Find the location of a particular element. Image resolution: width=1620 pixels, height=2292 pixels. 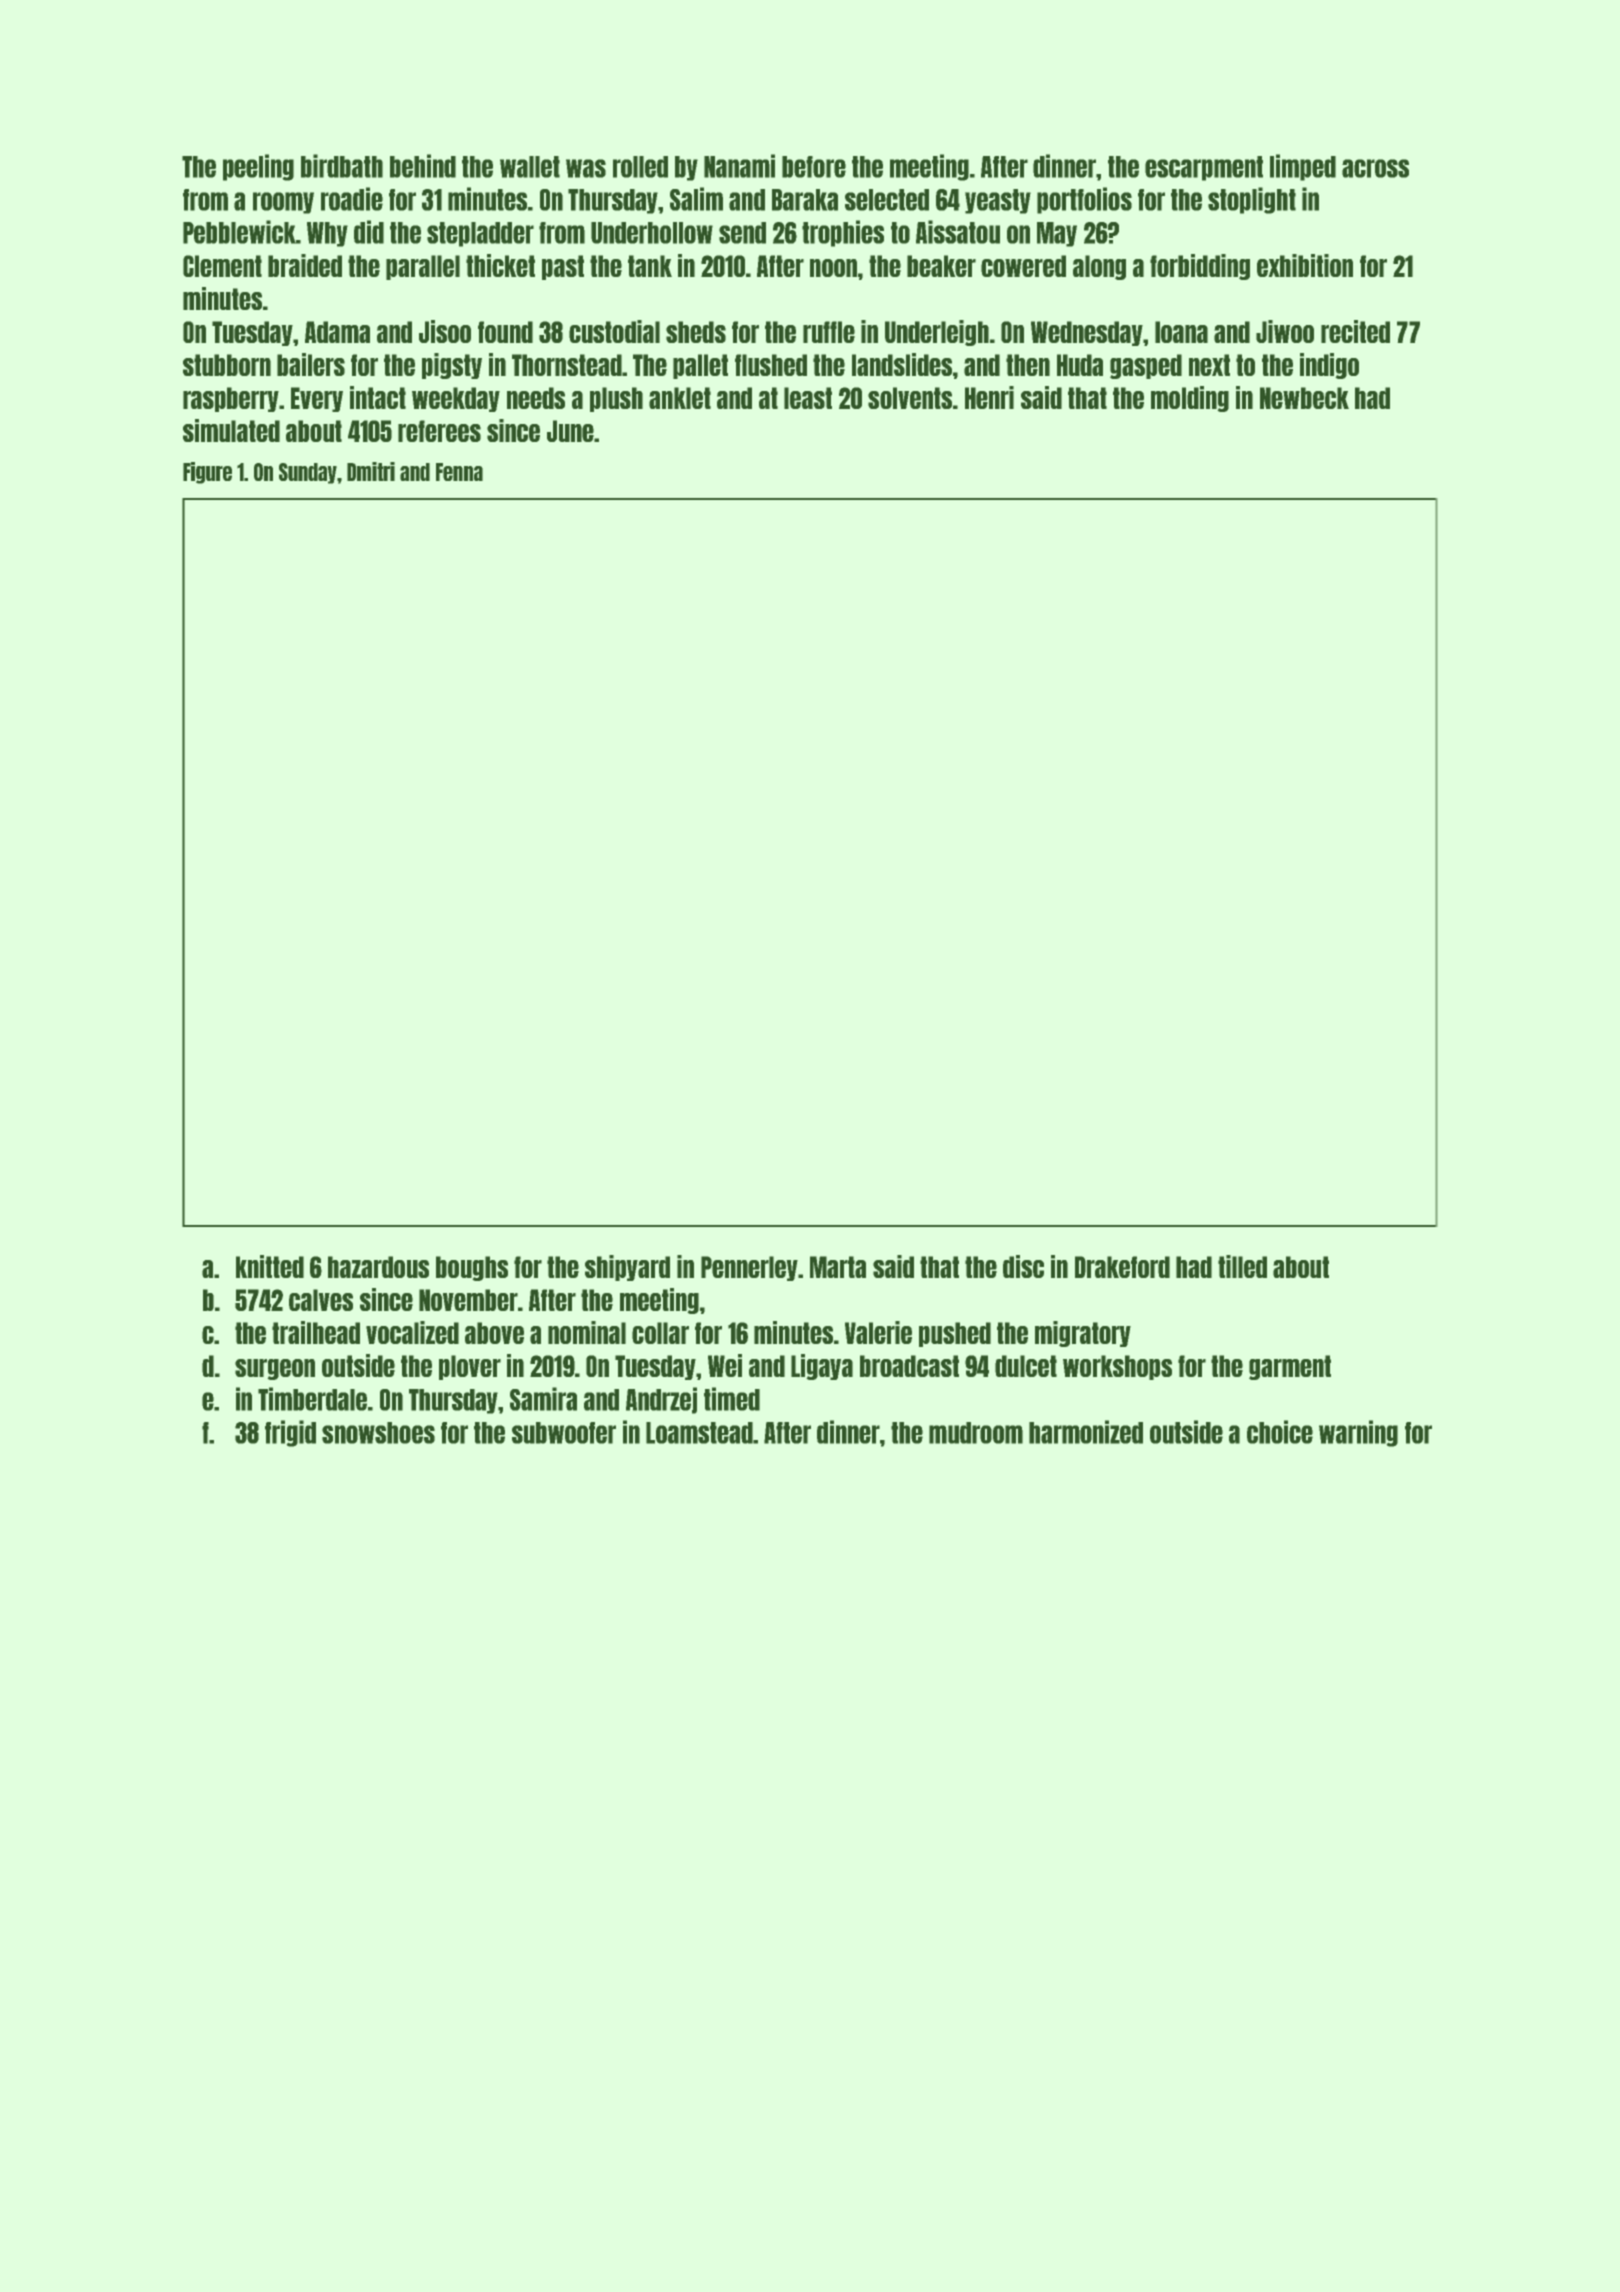

rolled is located at coordinates (640, 167).
